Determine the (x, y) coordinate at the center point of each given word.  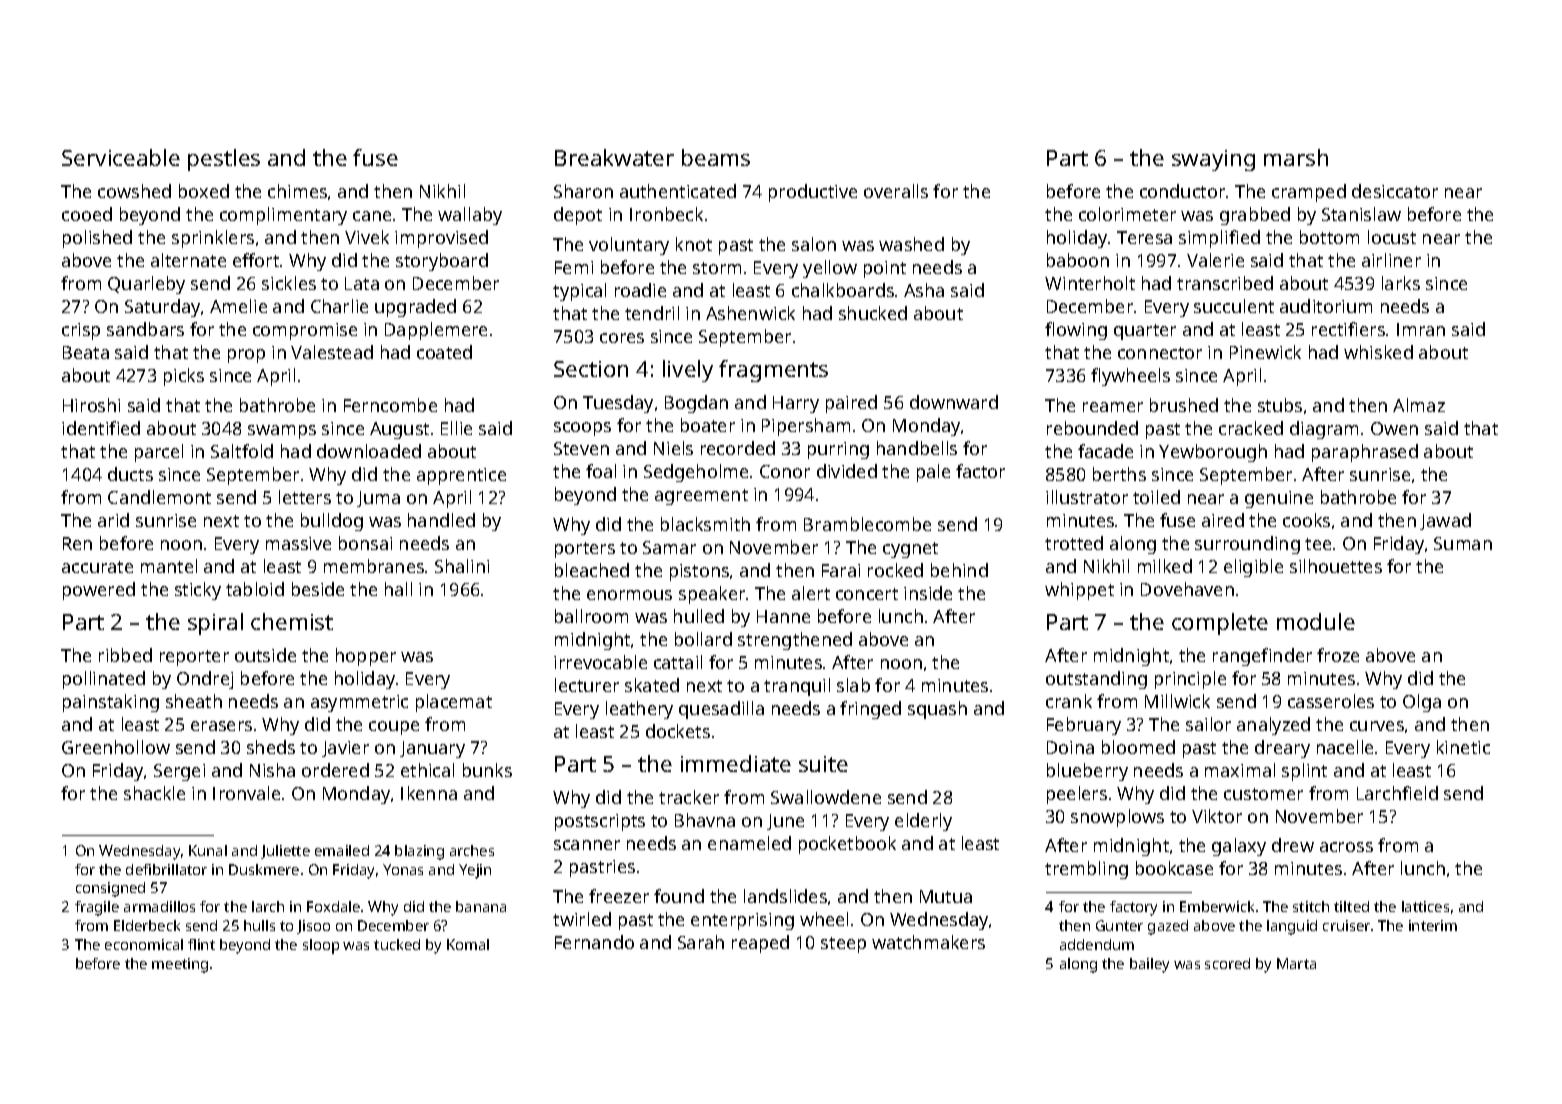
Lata (362, 283)
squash (937, 710)
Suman (1463, 543)
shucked (873, 313)
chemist (292, 621)
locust (1392, 237)
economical (144, 944)
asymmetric (359, 703)
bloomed (1138, 747)
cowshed (134, 191)
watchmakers (928, 942)
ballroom (591, 616)
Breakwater (614, 157)
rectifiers (1348, 329)
